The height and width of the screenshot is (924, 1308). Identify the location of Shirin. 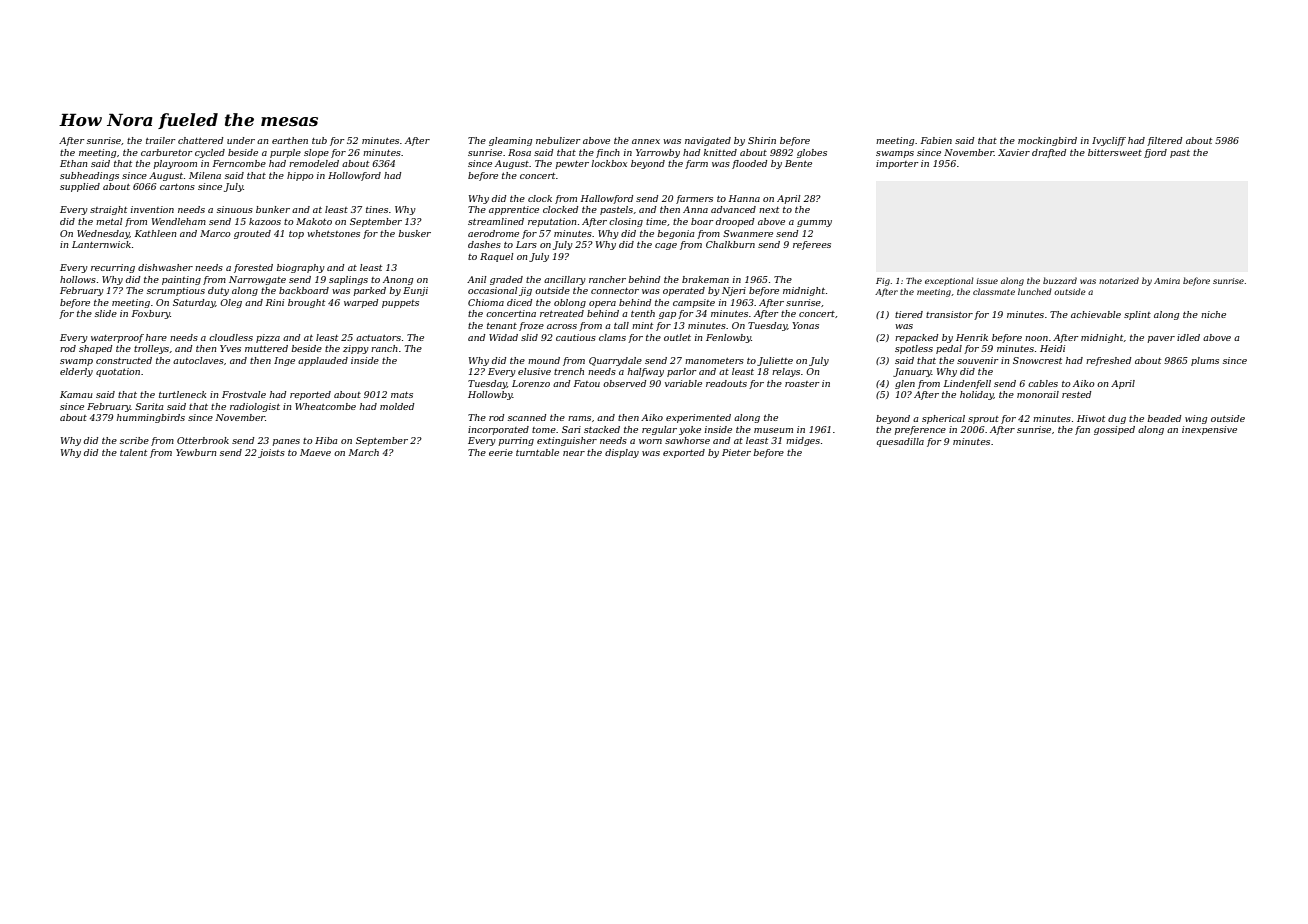
(762, 140).
